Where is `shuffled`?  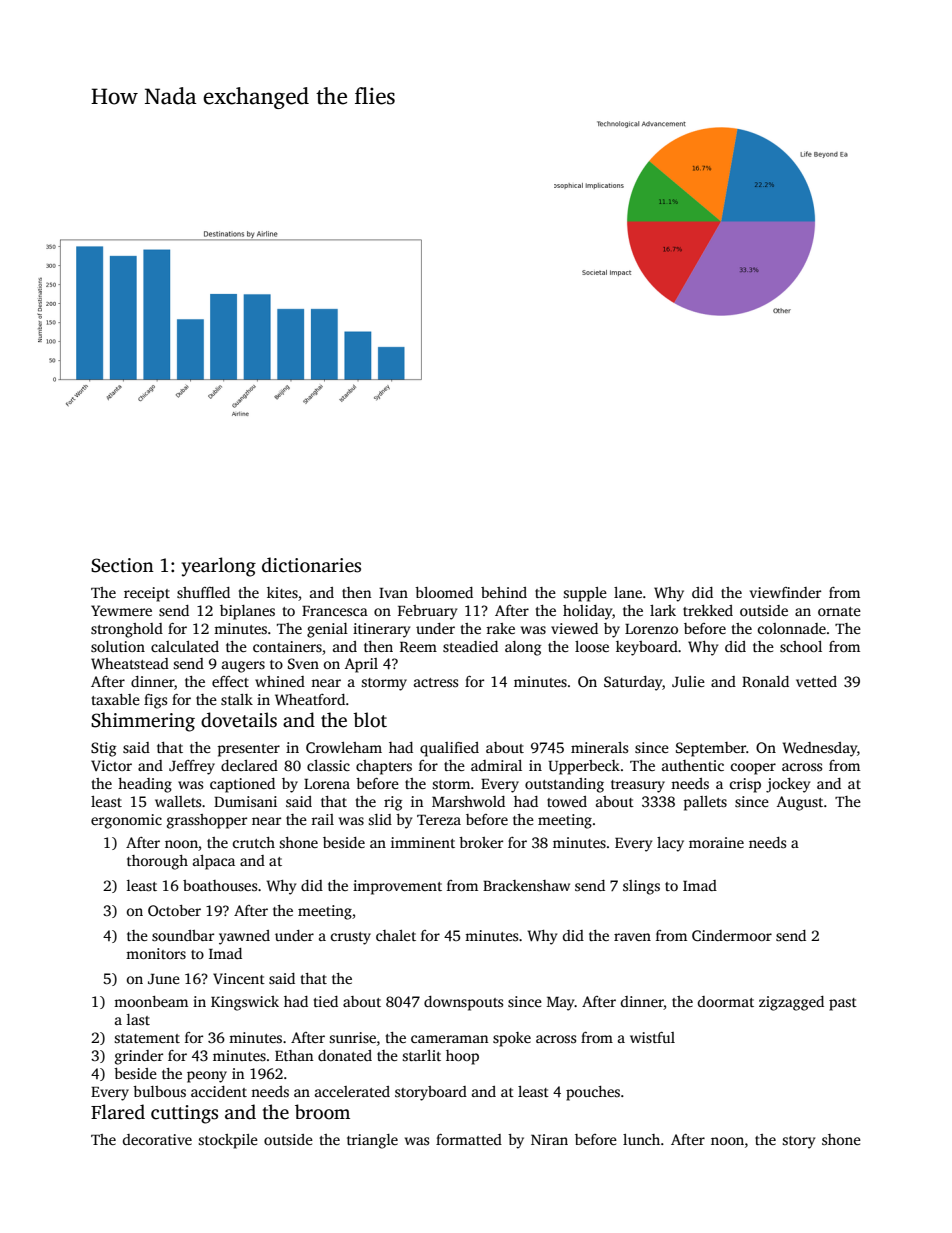
shuffled is located at coordinates (203, 592).
